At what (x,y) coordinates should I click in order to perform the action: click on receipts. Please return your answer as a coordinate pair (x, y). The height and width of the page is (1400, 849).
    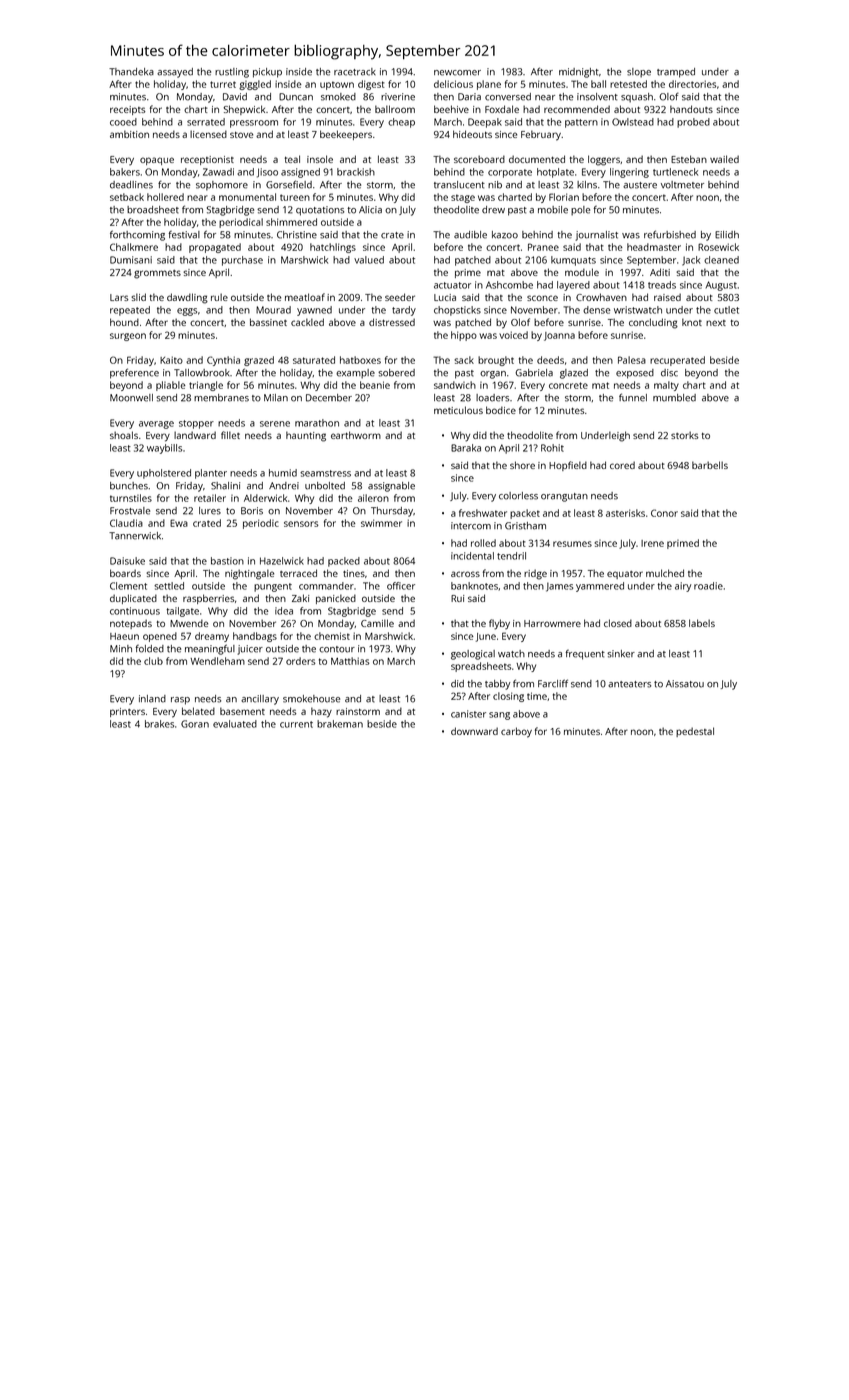
    Looking at the image, I should click on (128, 110).
